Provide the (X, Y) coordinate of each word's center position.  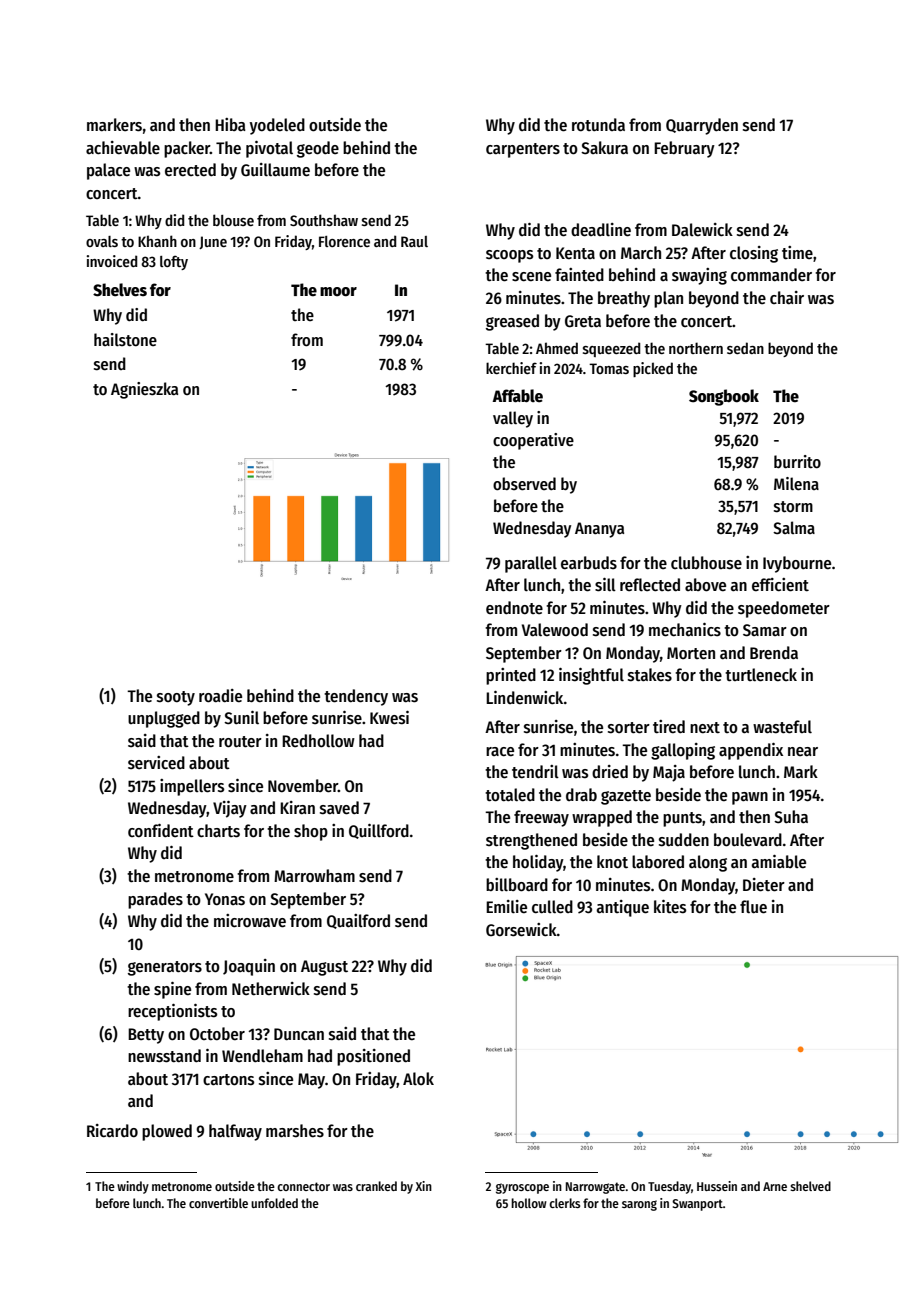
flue (753, 907)
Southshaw (324, 220)
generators (165, 968)
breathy (624, 299)
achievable (123, 148)
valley (513, 419)
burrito (797, 462)
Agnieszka (144, 390)
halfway (235, 1132)
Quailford (358, 921)
